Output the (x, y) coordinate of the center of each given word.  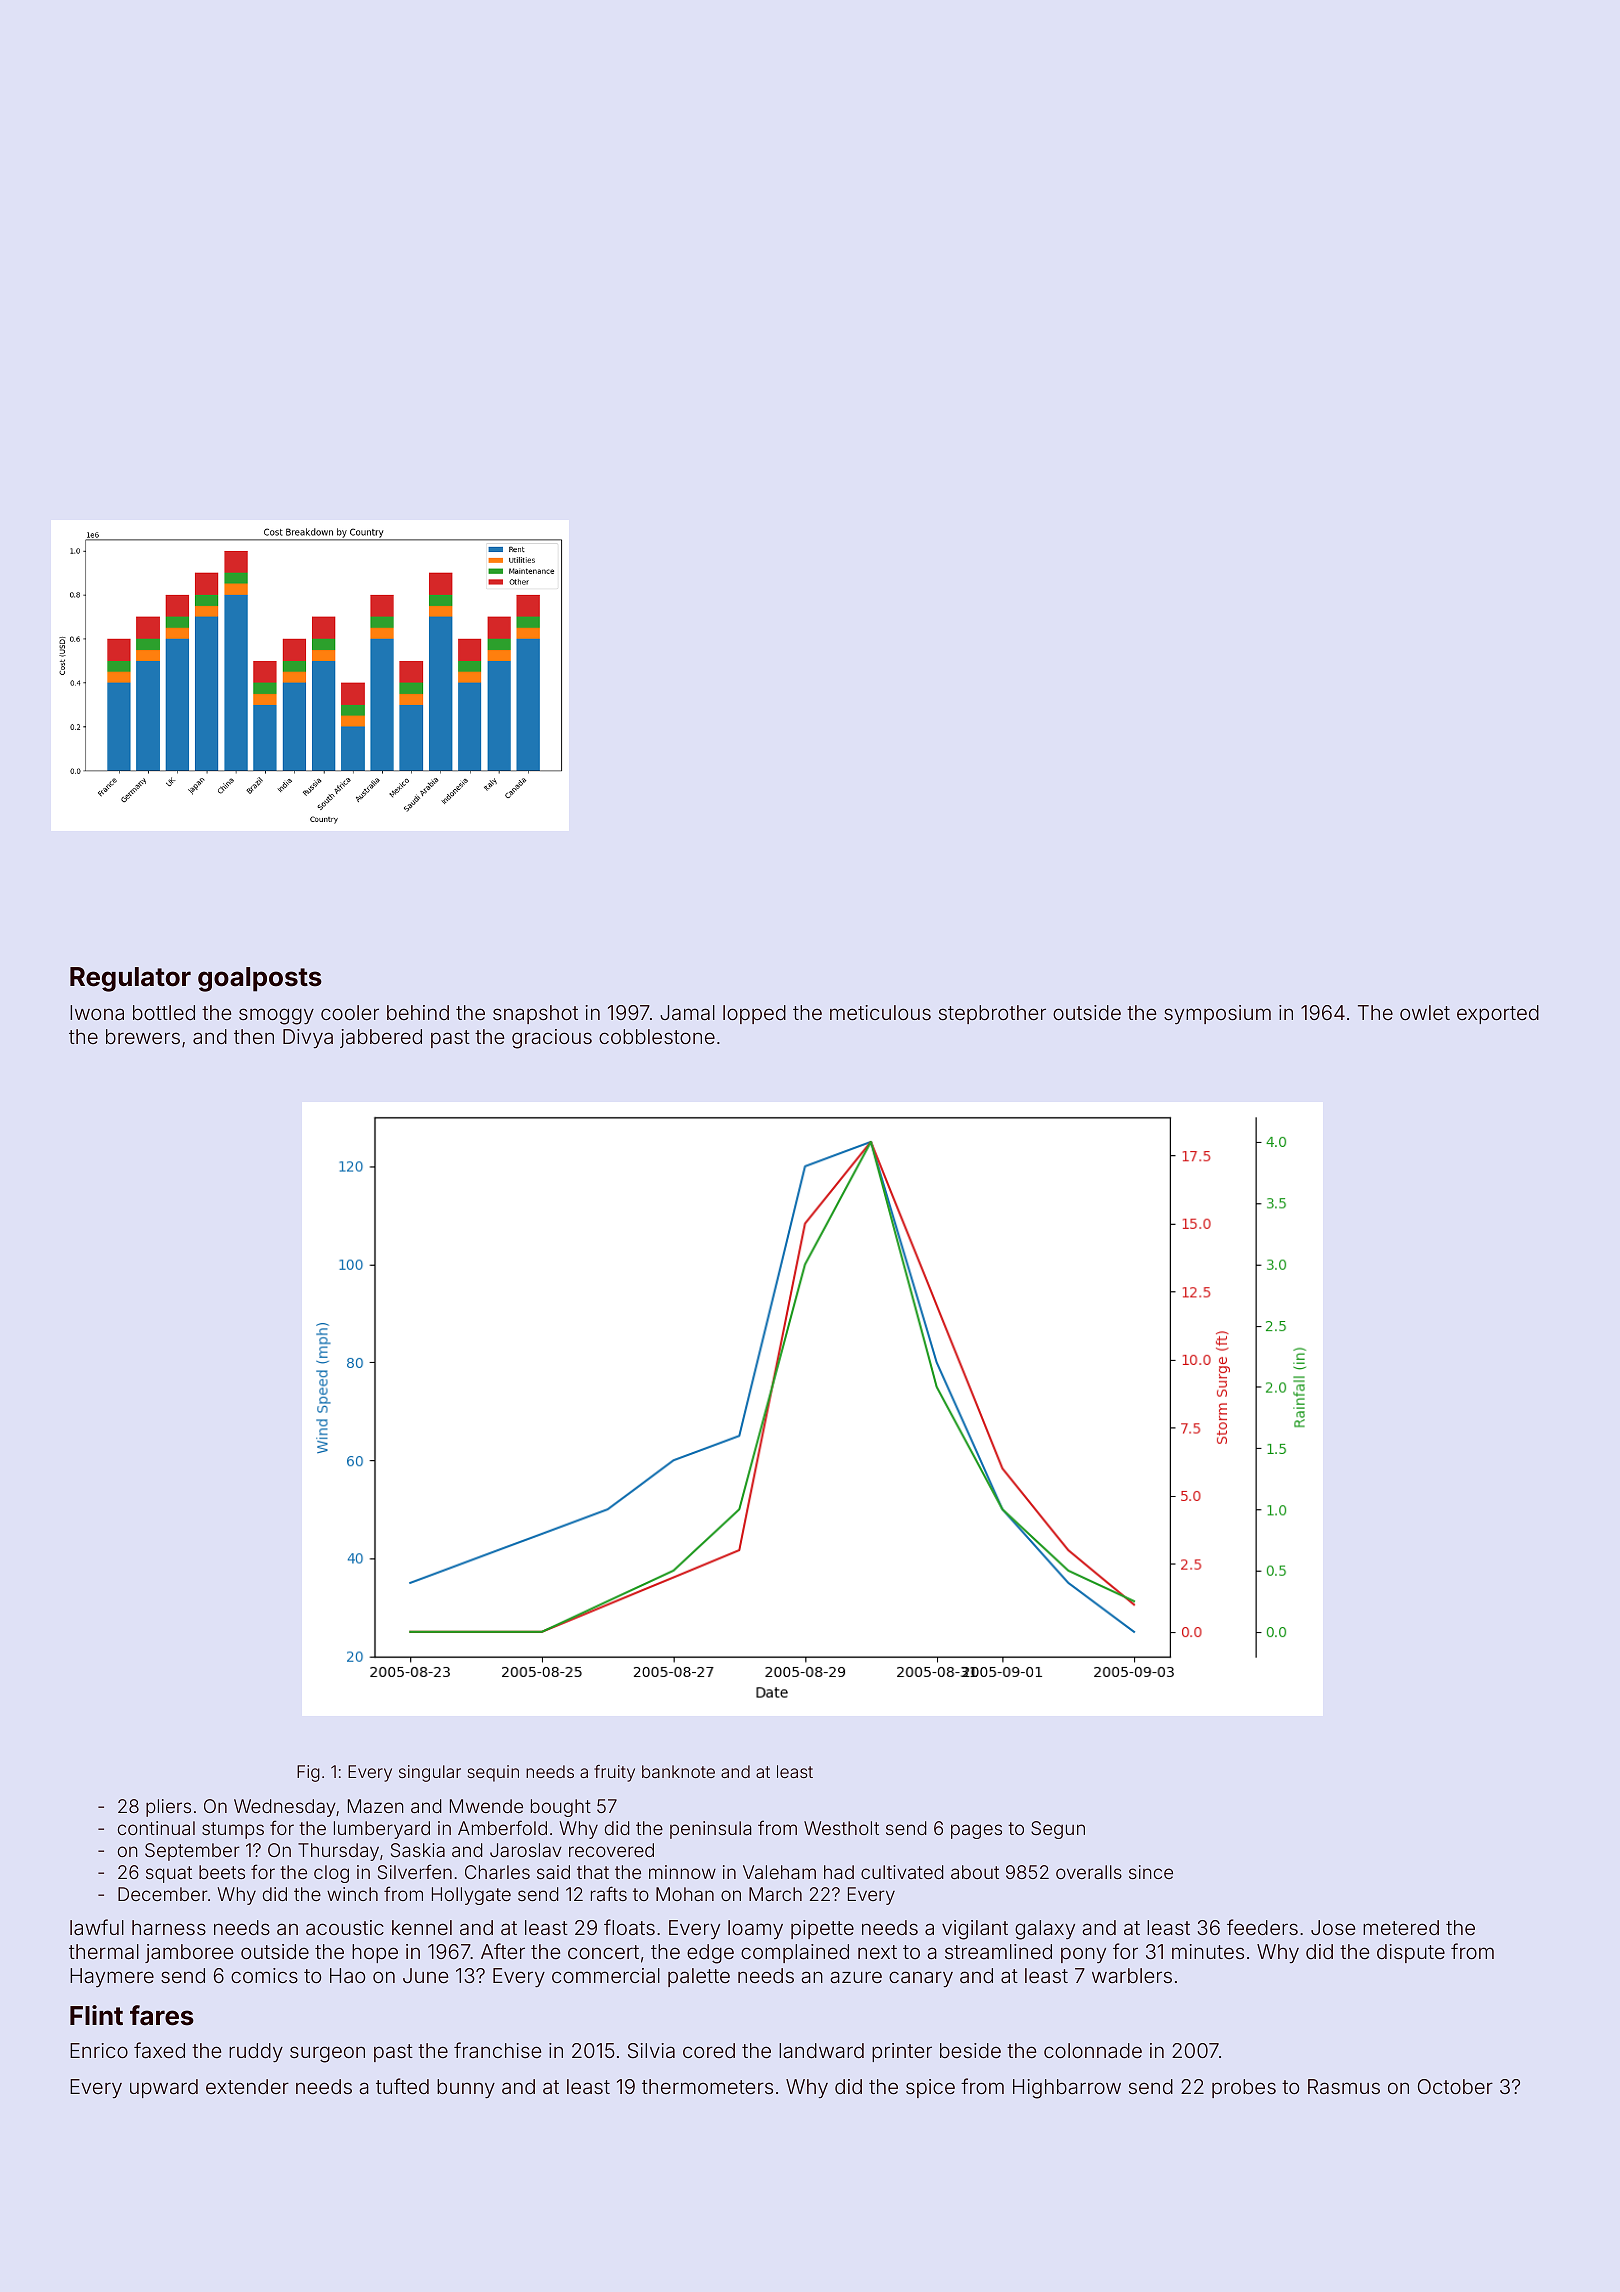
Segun (1058, 1830)
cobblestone (657, 1036)
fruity (614, 1773)
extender (247, 2086)
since (1151, 1872)
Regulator (130, 979)
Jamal (687, 1012)
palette (699, 1977)
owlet (1425, 1012)
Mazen (375, 1806)
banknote (678, 1771)
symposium (1217, 1014)
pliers (168, 1808)
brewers (143, 1036)
